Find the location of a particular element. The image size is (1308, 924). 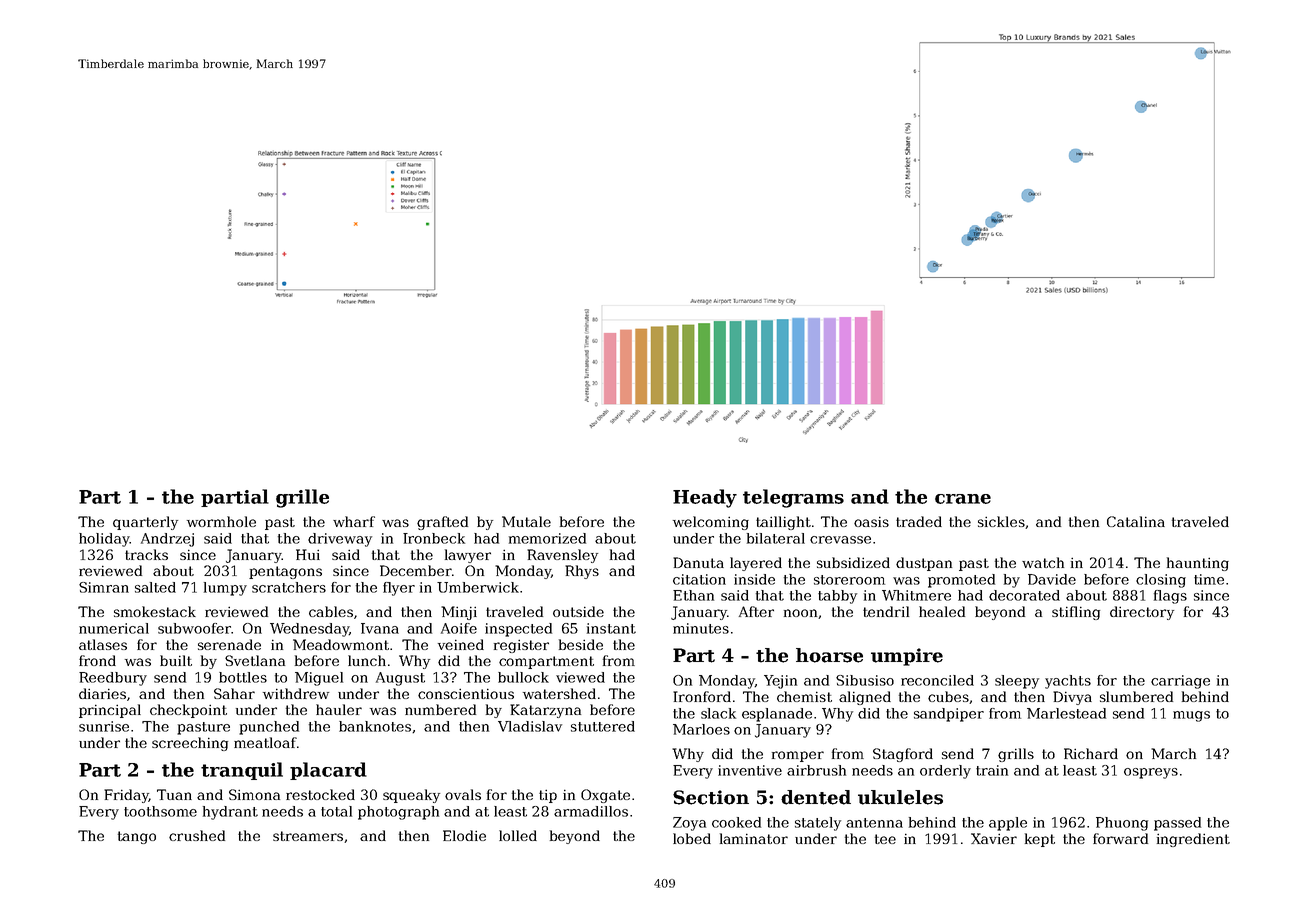

traded is located at coordinates (919, 521).
